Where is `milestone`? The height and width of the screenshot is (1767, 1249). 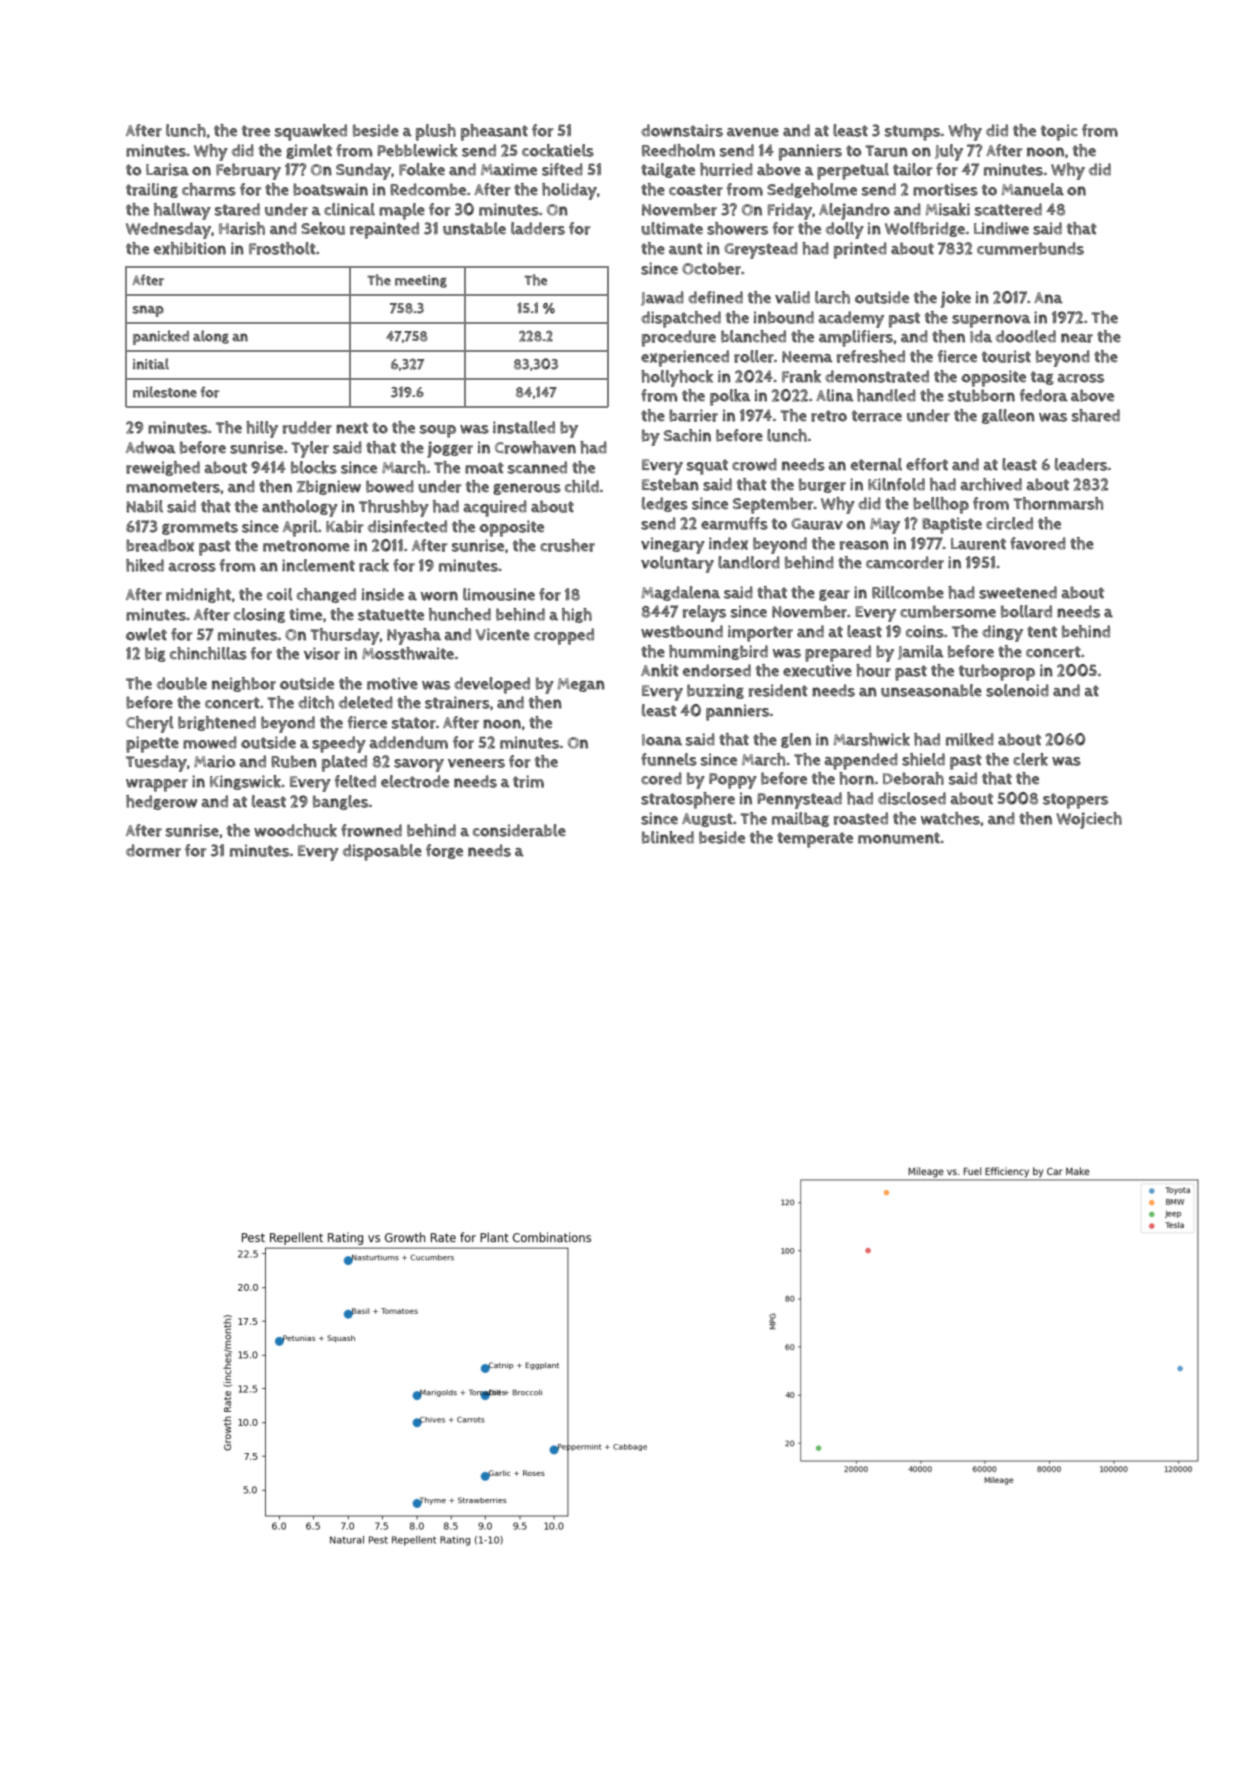 milestone is located at coordinates (165, 392).
